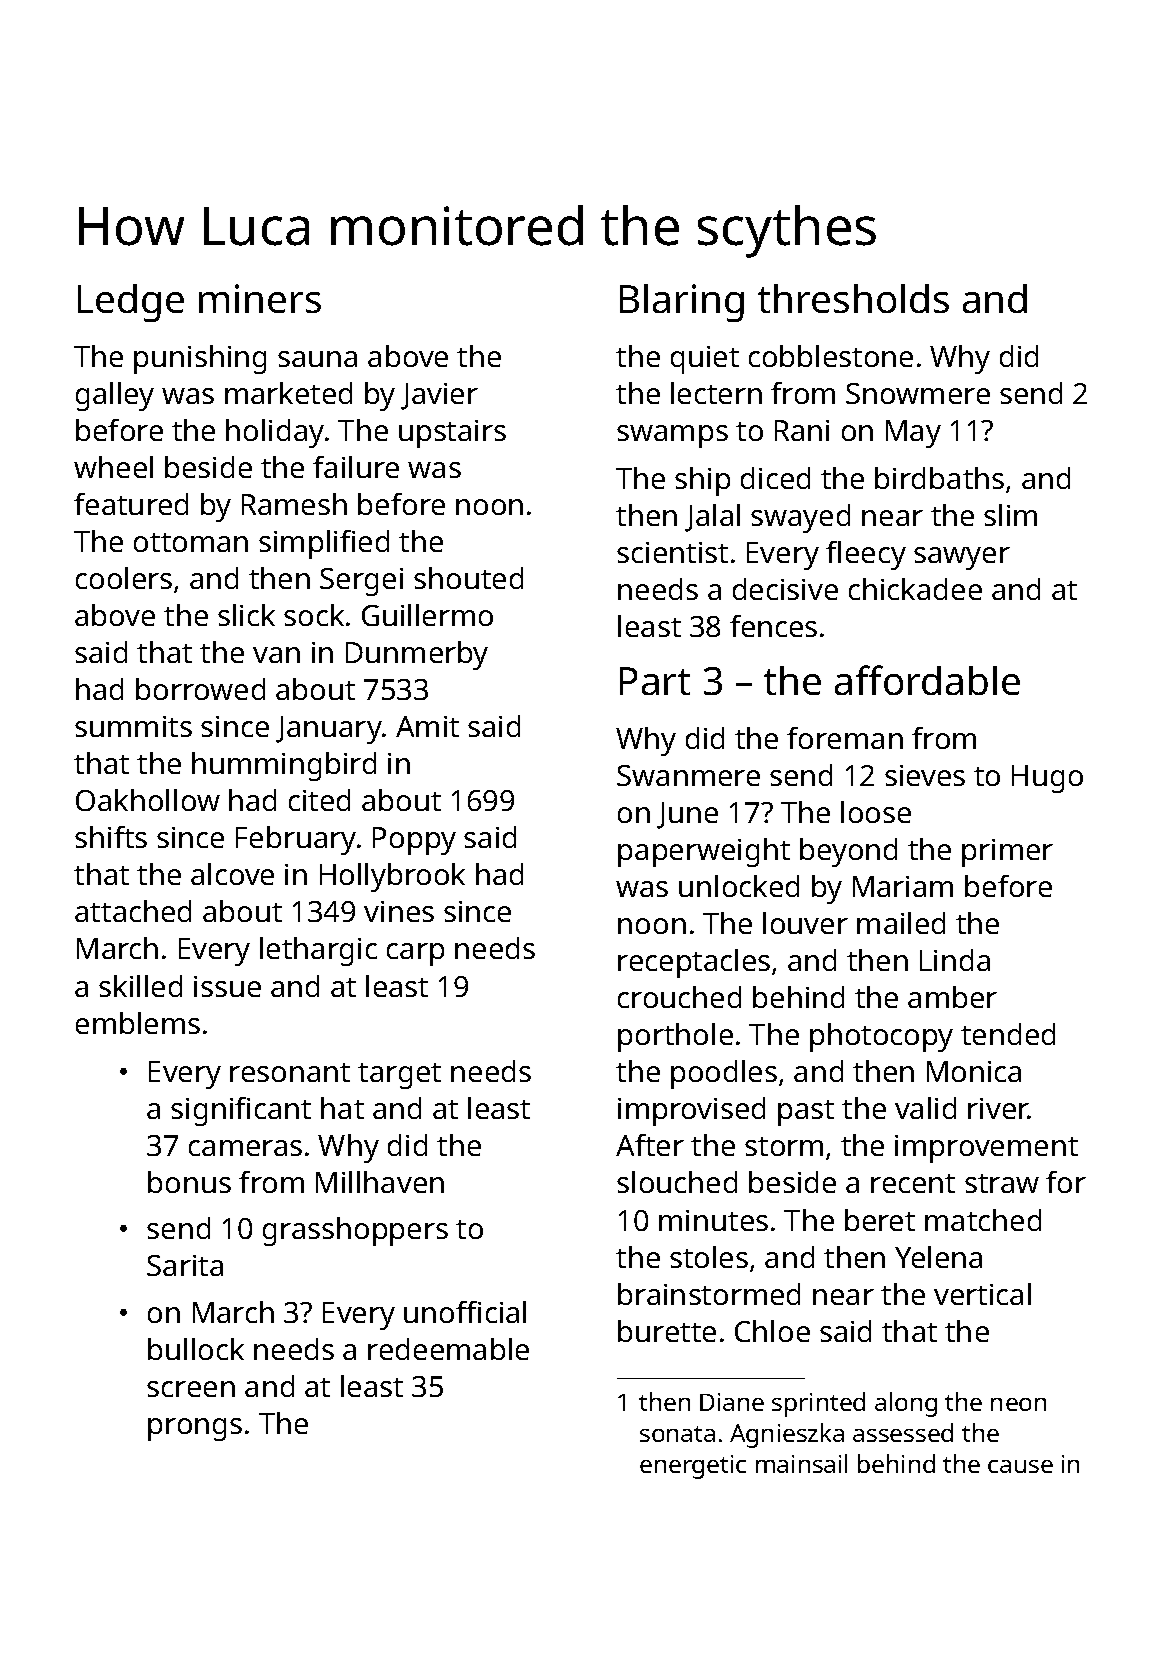  Describe the element at coordinates (113, 467) in the screenshot. I see `wheel` at that location.
